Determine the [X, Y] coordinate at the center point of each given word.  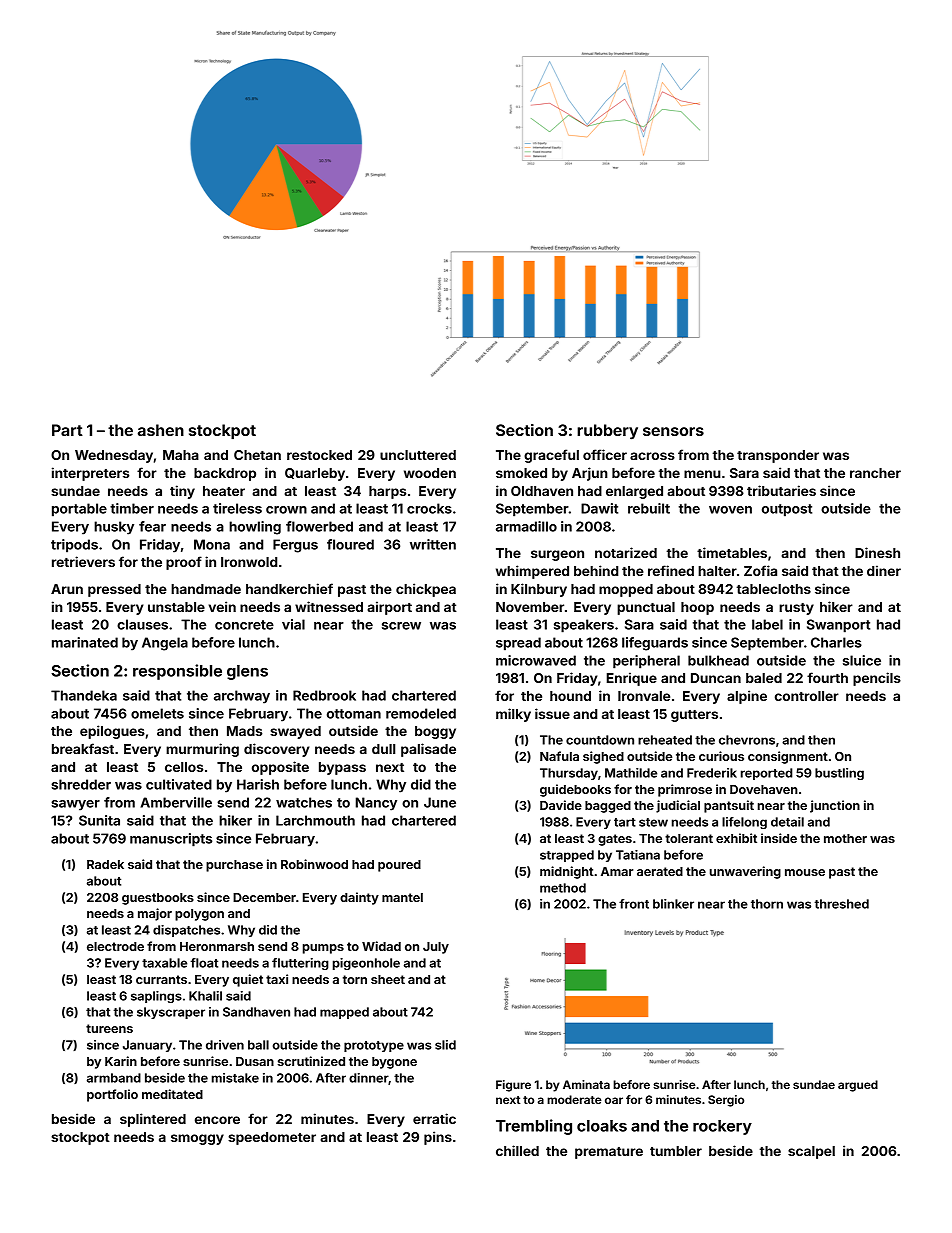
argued [858, 1086]
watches [304, 802]
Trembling [534, 1127]
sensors [673, 431]
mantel [402, 897]
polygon [199, 915]
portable [79, 510]
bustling [839, 774]
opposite [280, 768]
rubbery [607, 432]
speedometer [272, 1138]
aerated [660, 871]
